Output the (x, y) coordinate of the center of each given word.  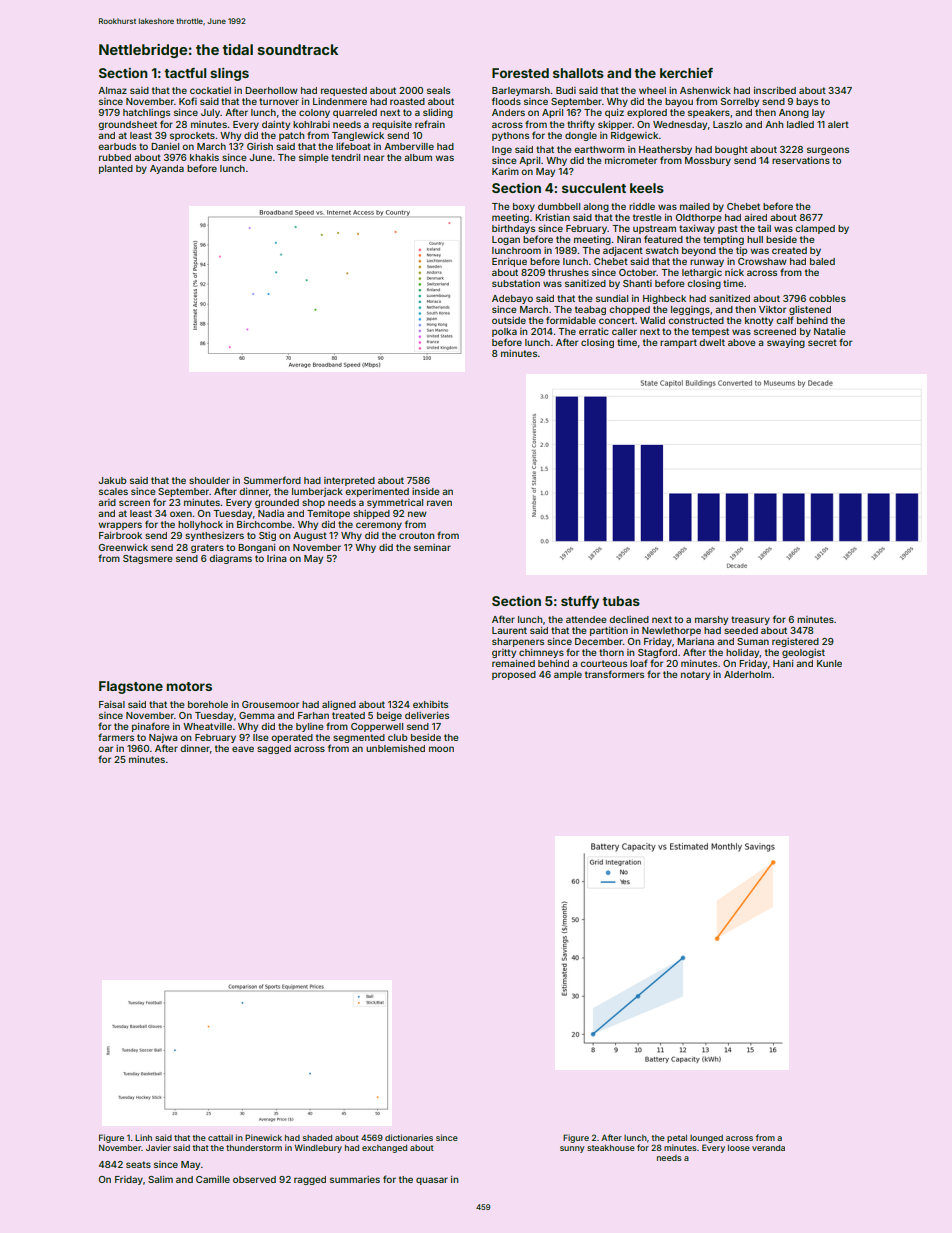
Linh (143, 1137)
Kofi (188, 101)
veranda (768, 1148)
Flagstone (131, 687)
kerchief (686, 73)
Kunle (829, 663)
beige (389, 716)
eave (243, 749)
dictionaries (409, 1137)
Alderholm (747, 674)
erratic (594, 331)
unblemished (395, 748)
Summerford (272, 480)
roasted (407, 101)
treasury (750, 620)
